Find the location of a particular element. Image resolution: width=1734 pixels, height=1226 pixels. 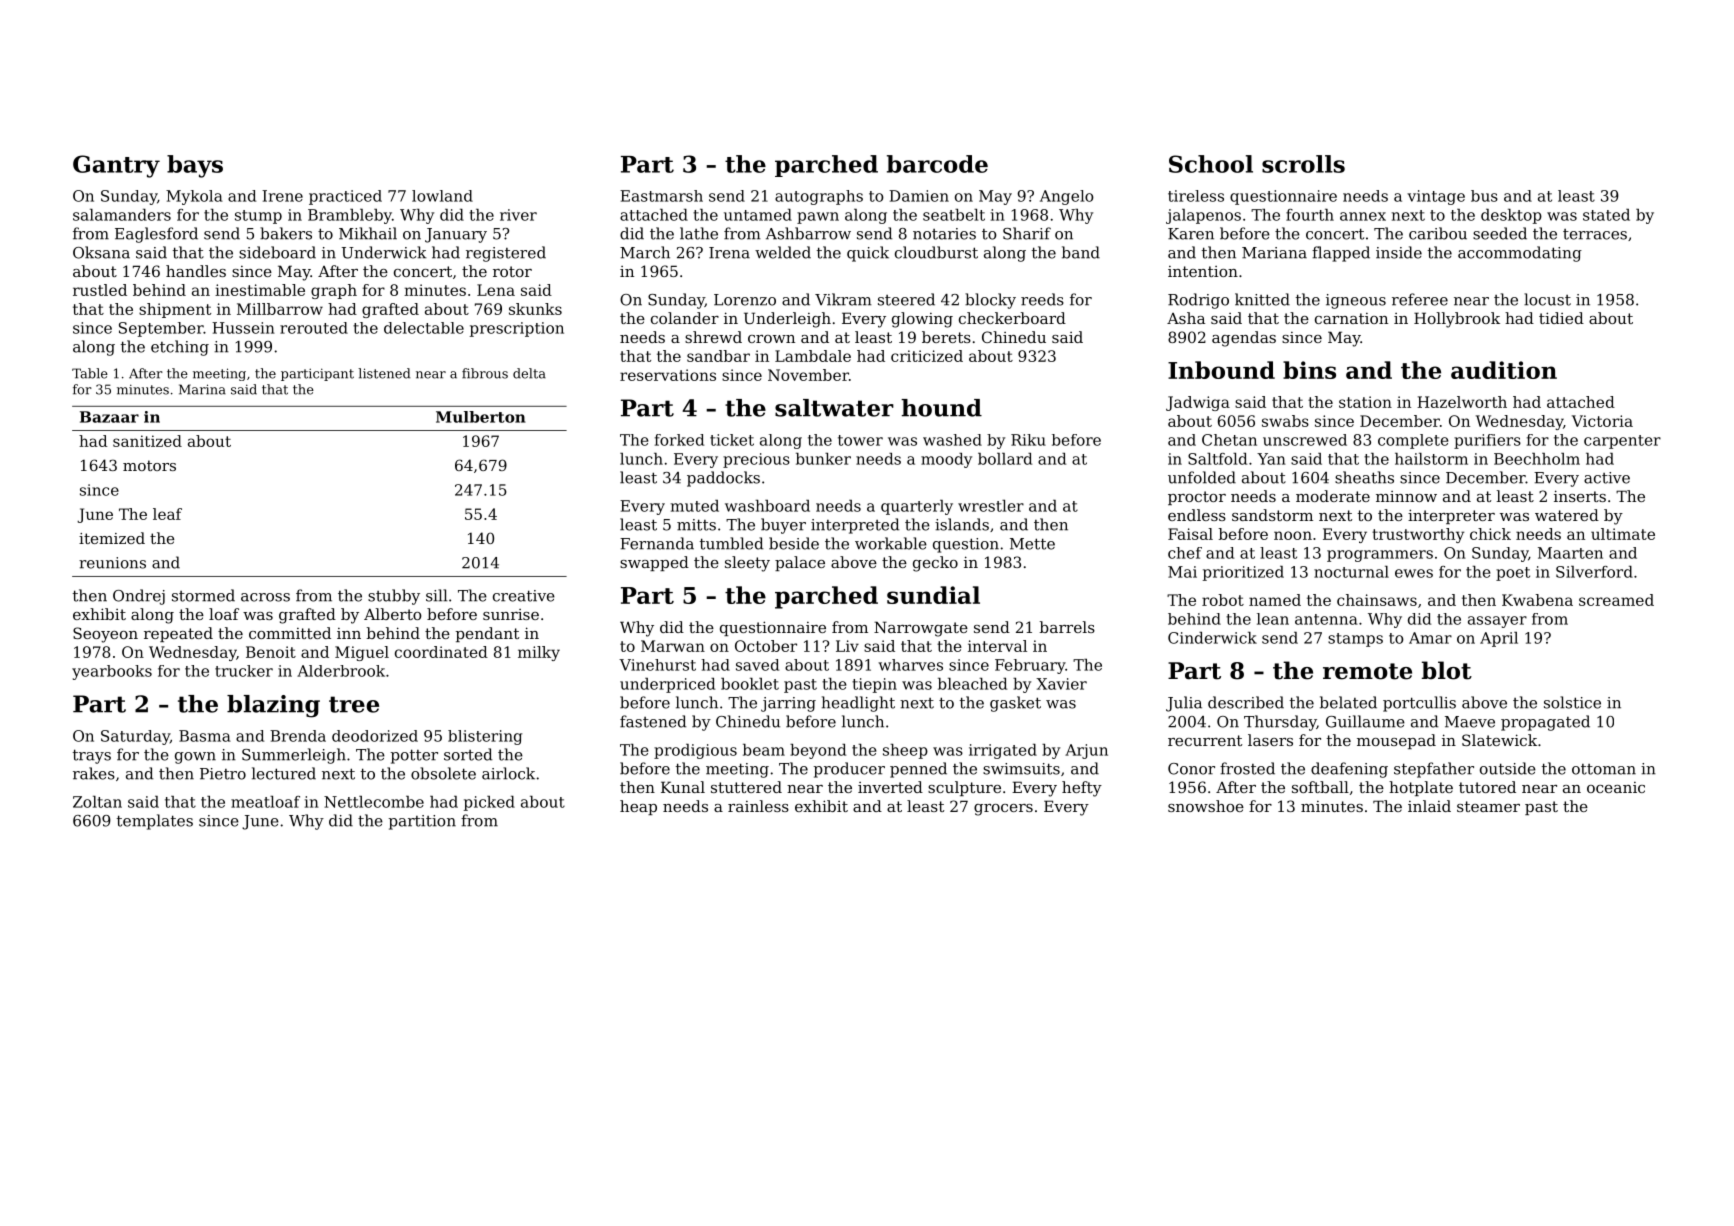

scrolls is located at coordinates (1303, 164).
